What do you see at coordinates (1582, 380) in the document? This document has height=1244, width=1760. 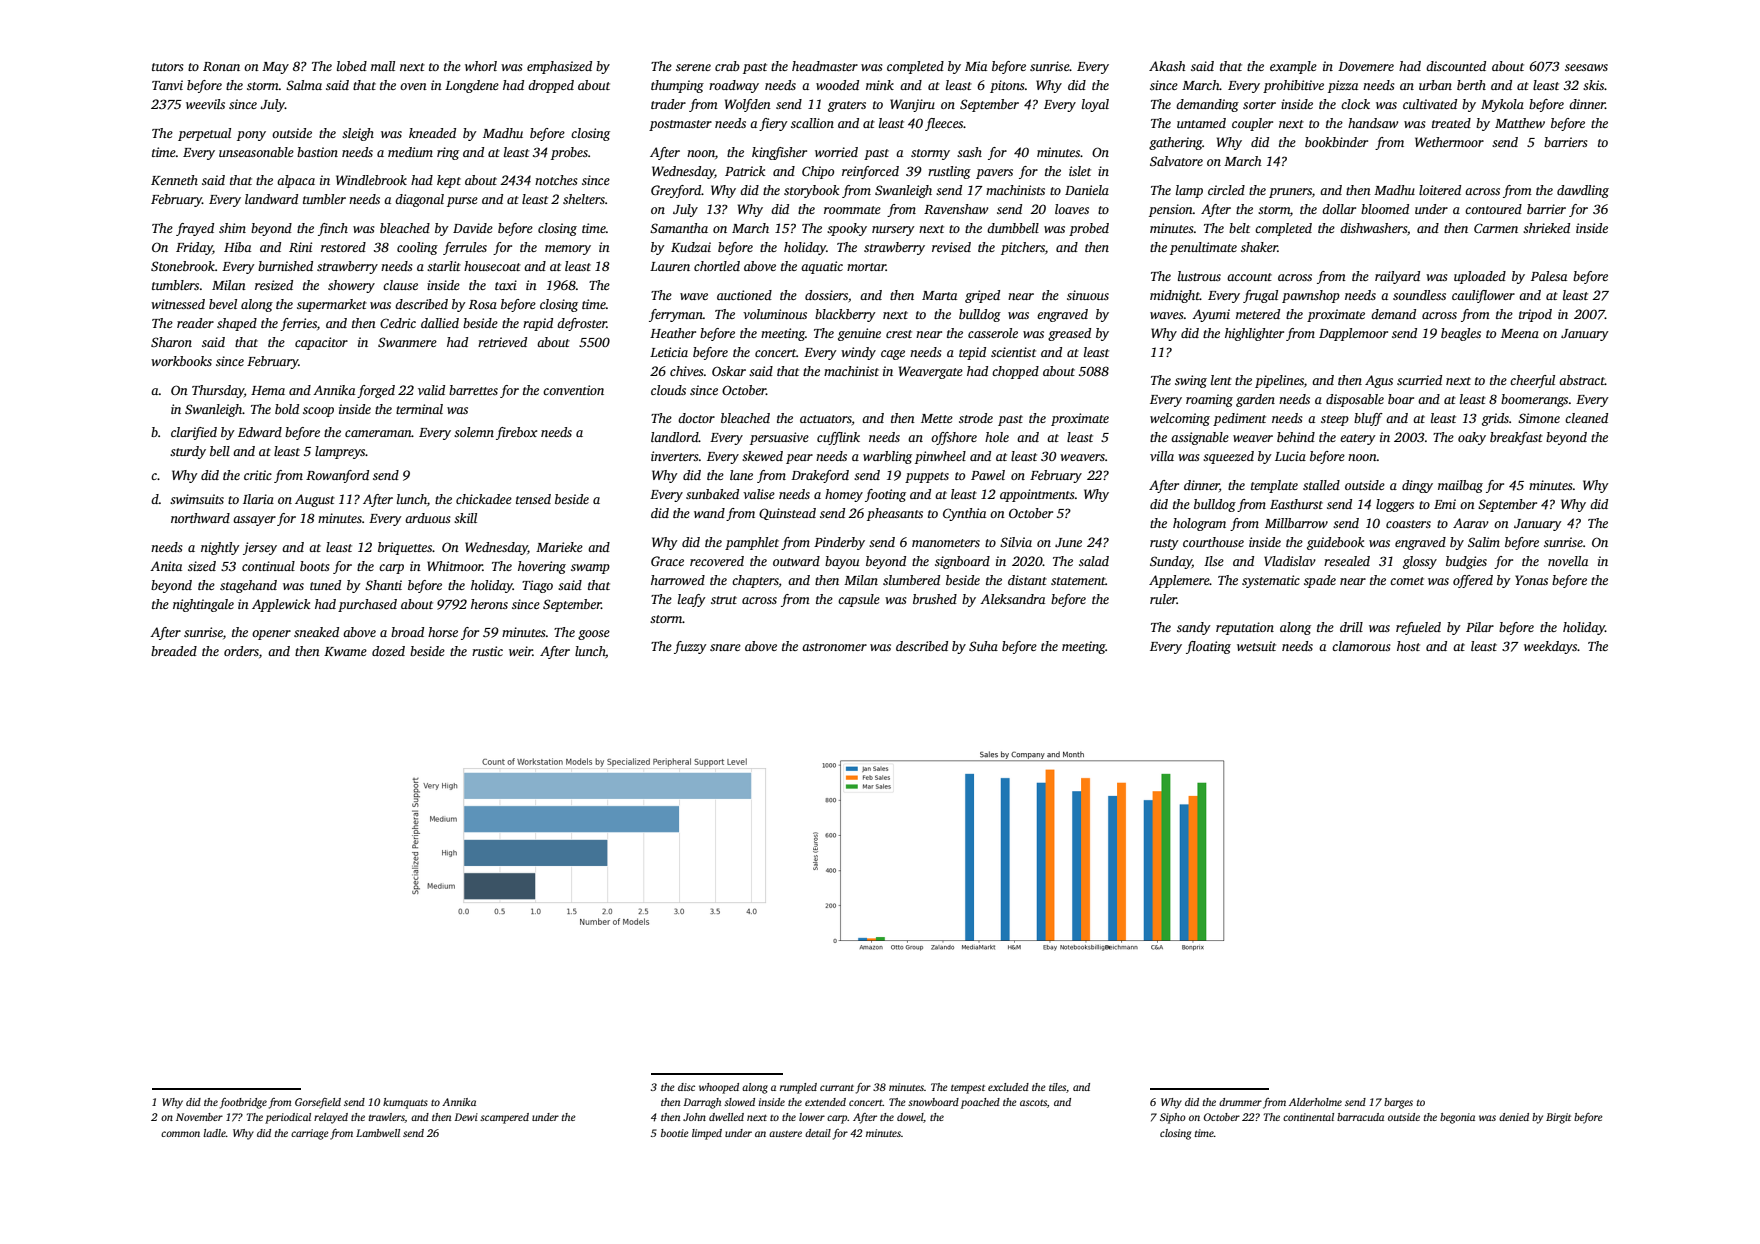 I see `abstract` at bounding box center [1582, 380].
